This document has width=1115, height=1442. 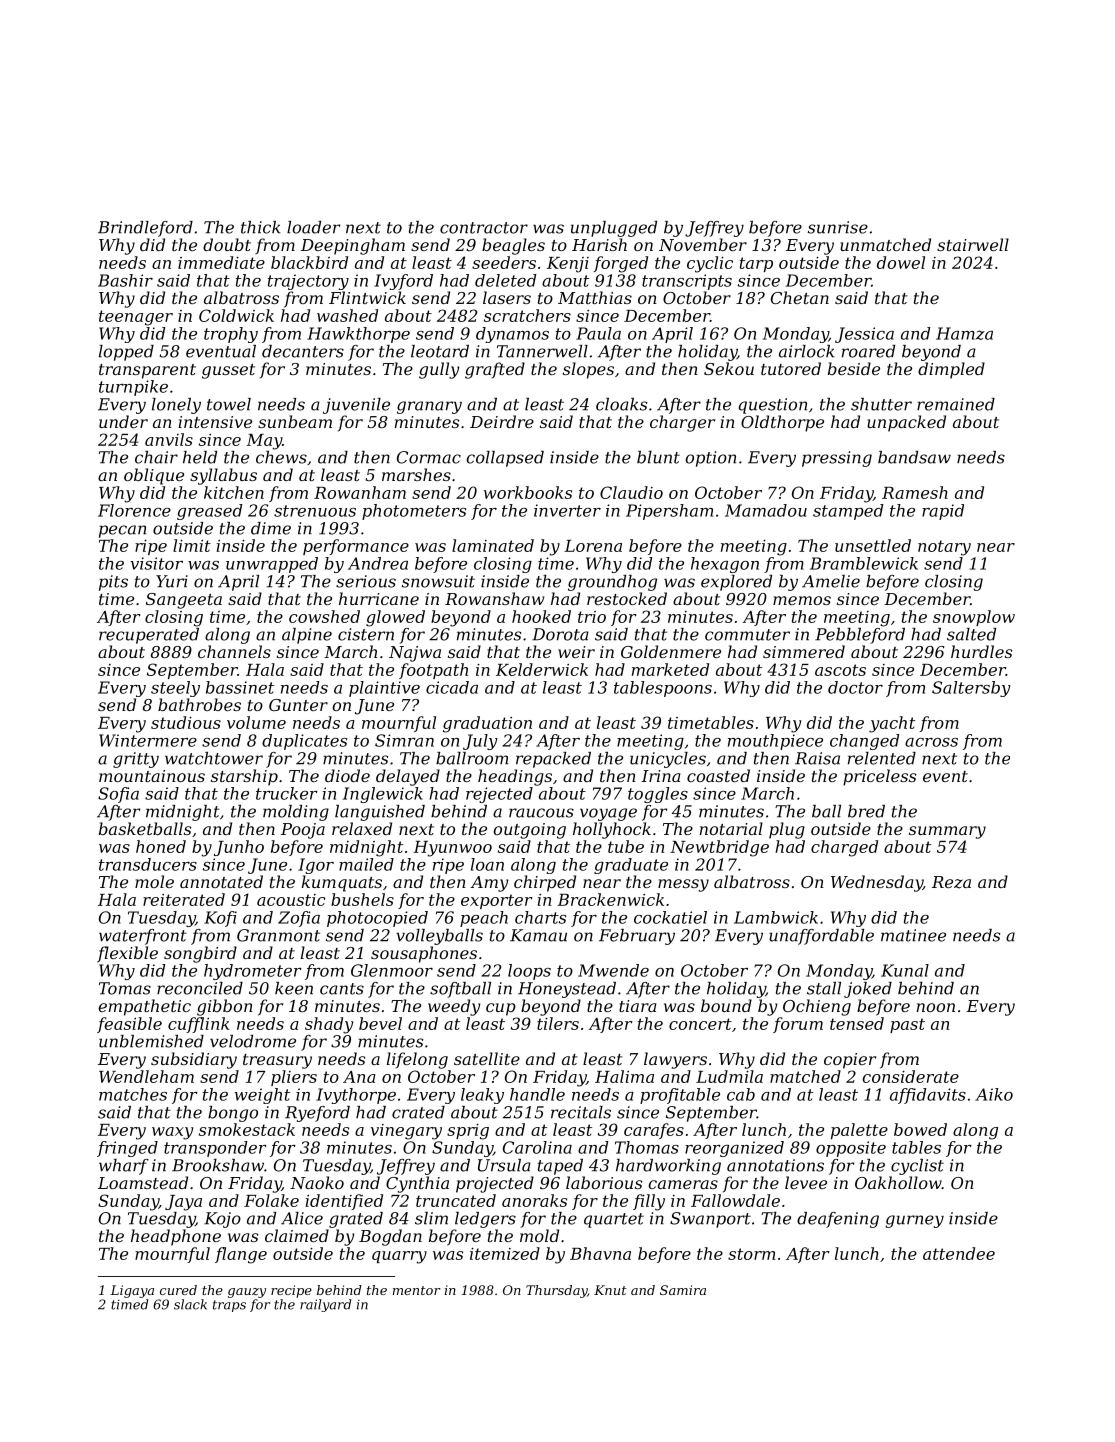 What do you see at coordinates (545, 883) in the document?
I see `chirped` at bounding box center [545, 883].
